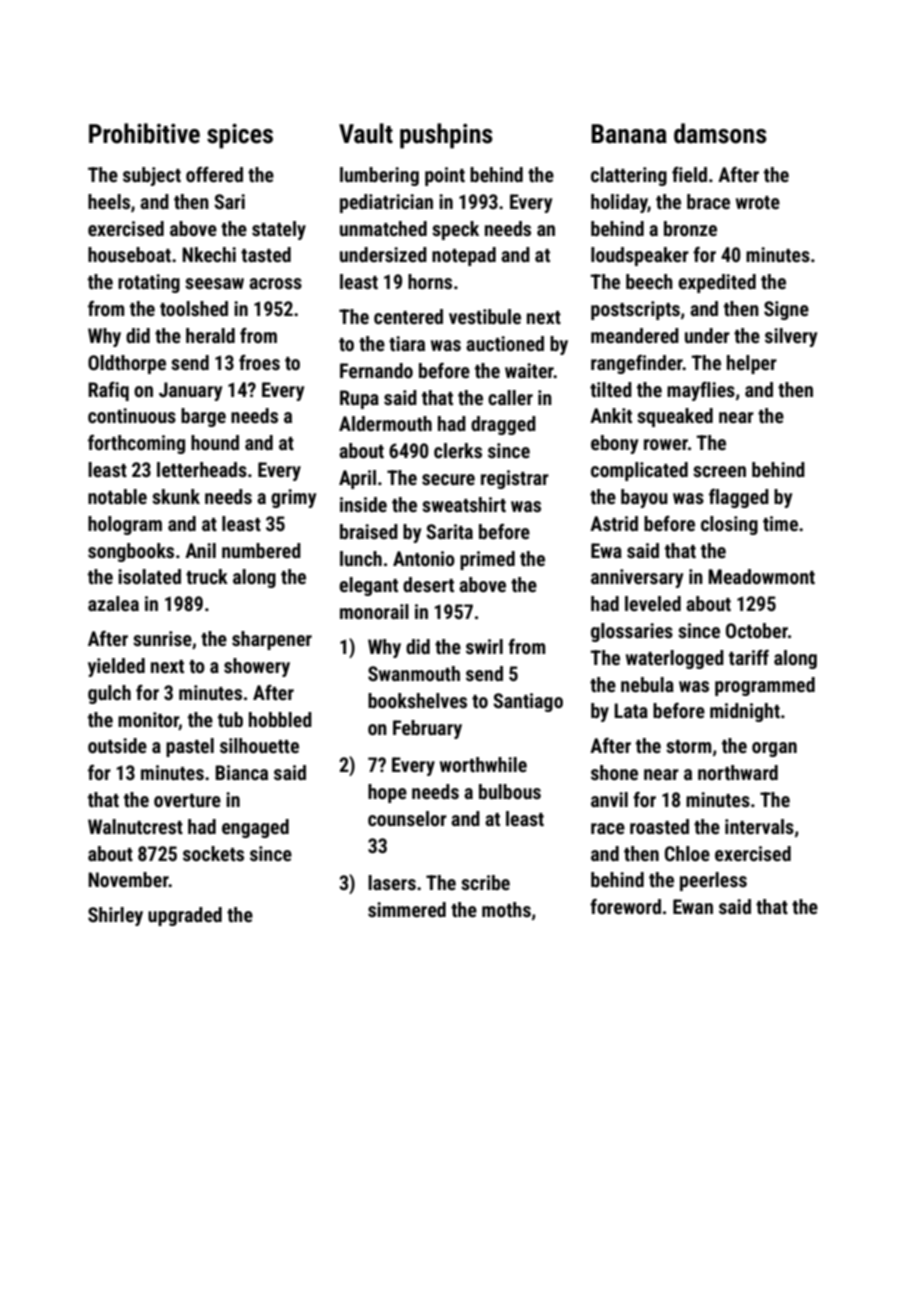  I want to click on engaged, so click(255, 828).
